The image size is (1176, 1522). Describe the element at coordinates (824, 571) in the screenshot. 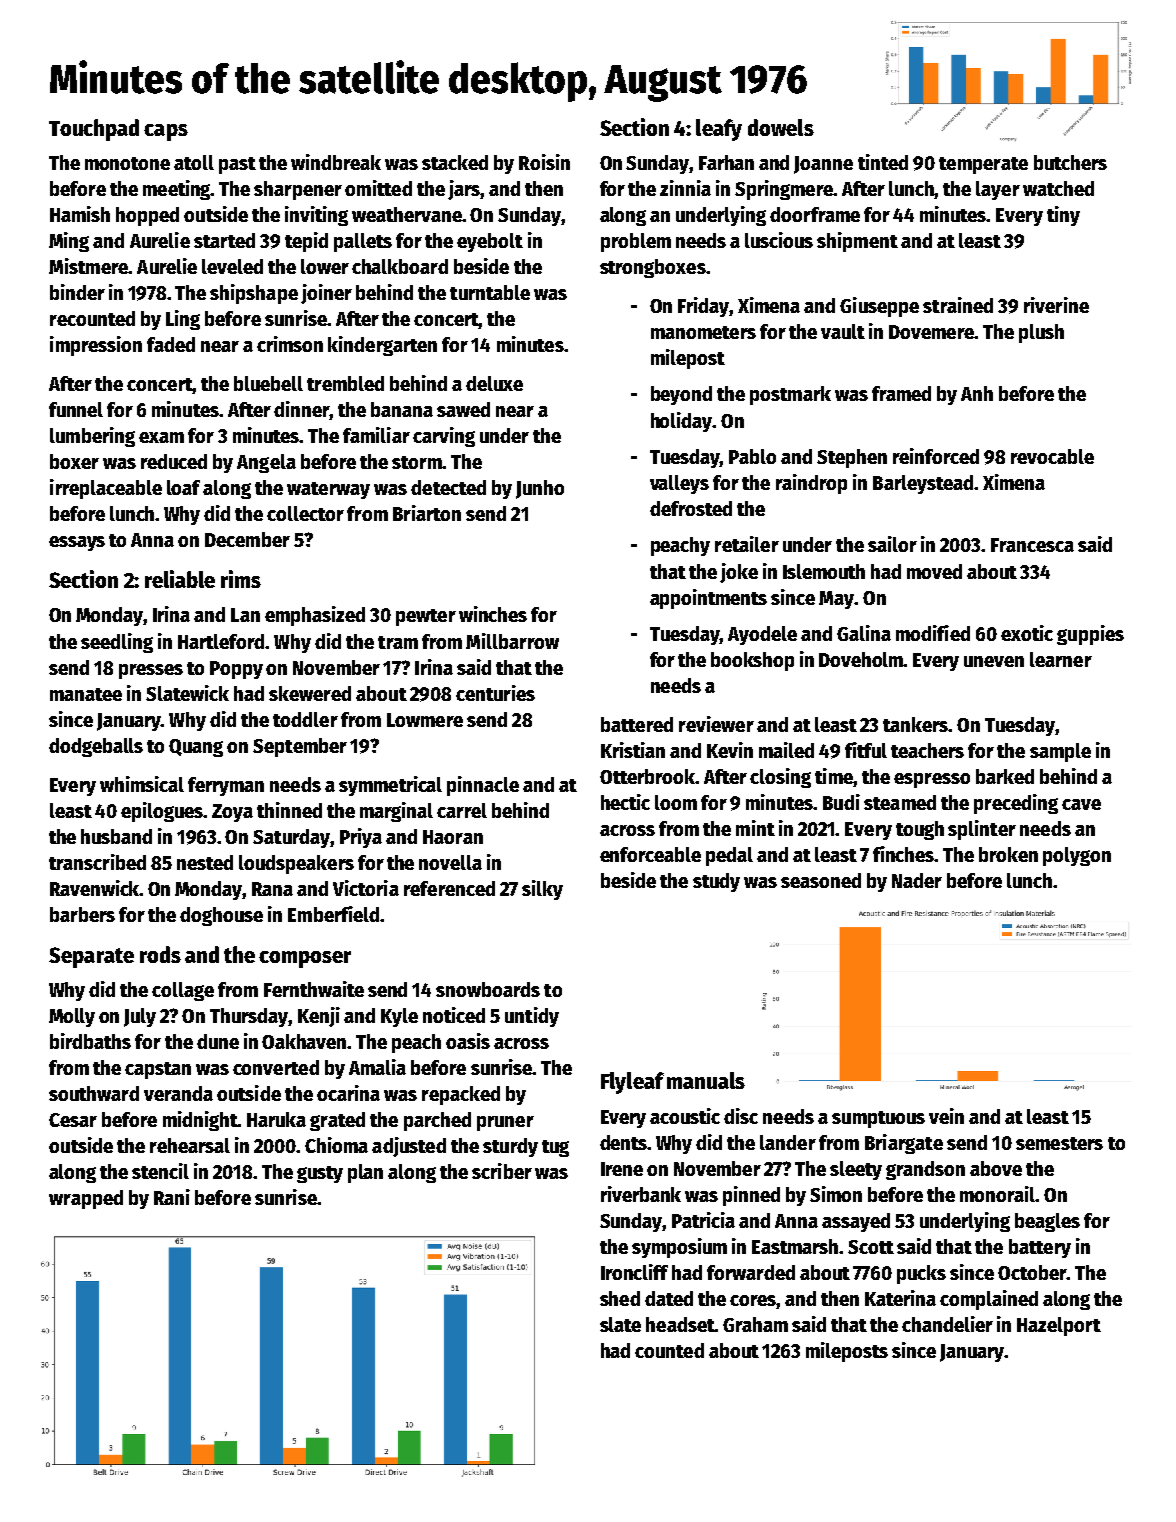

I see `Islemouth` at that location.
